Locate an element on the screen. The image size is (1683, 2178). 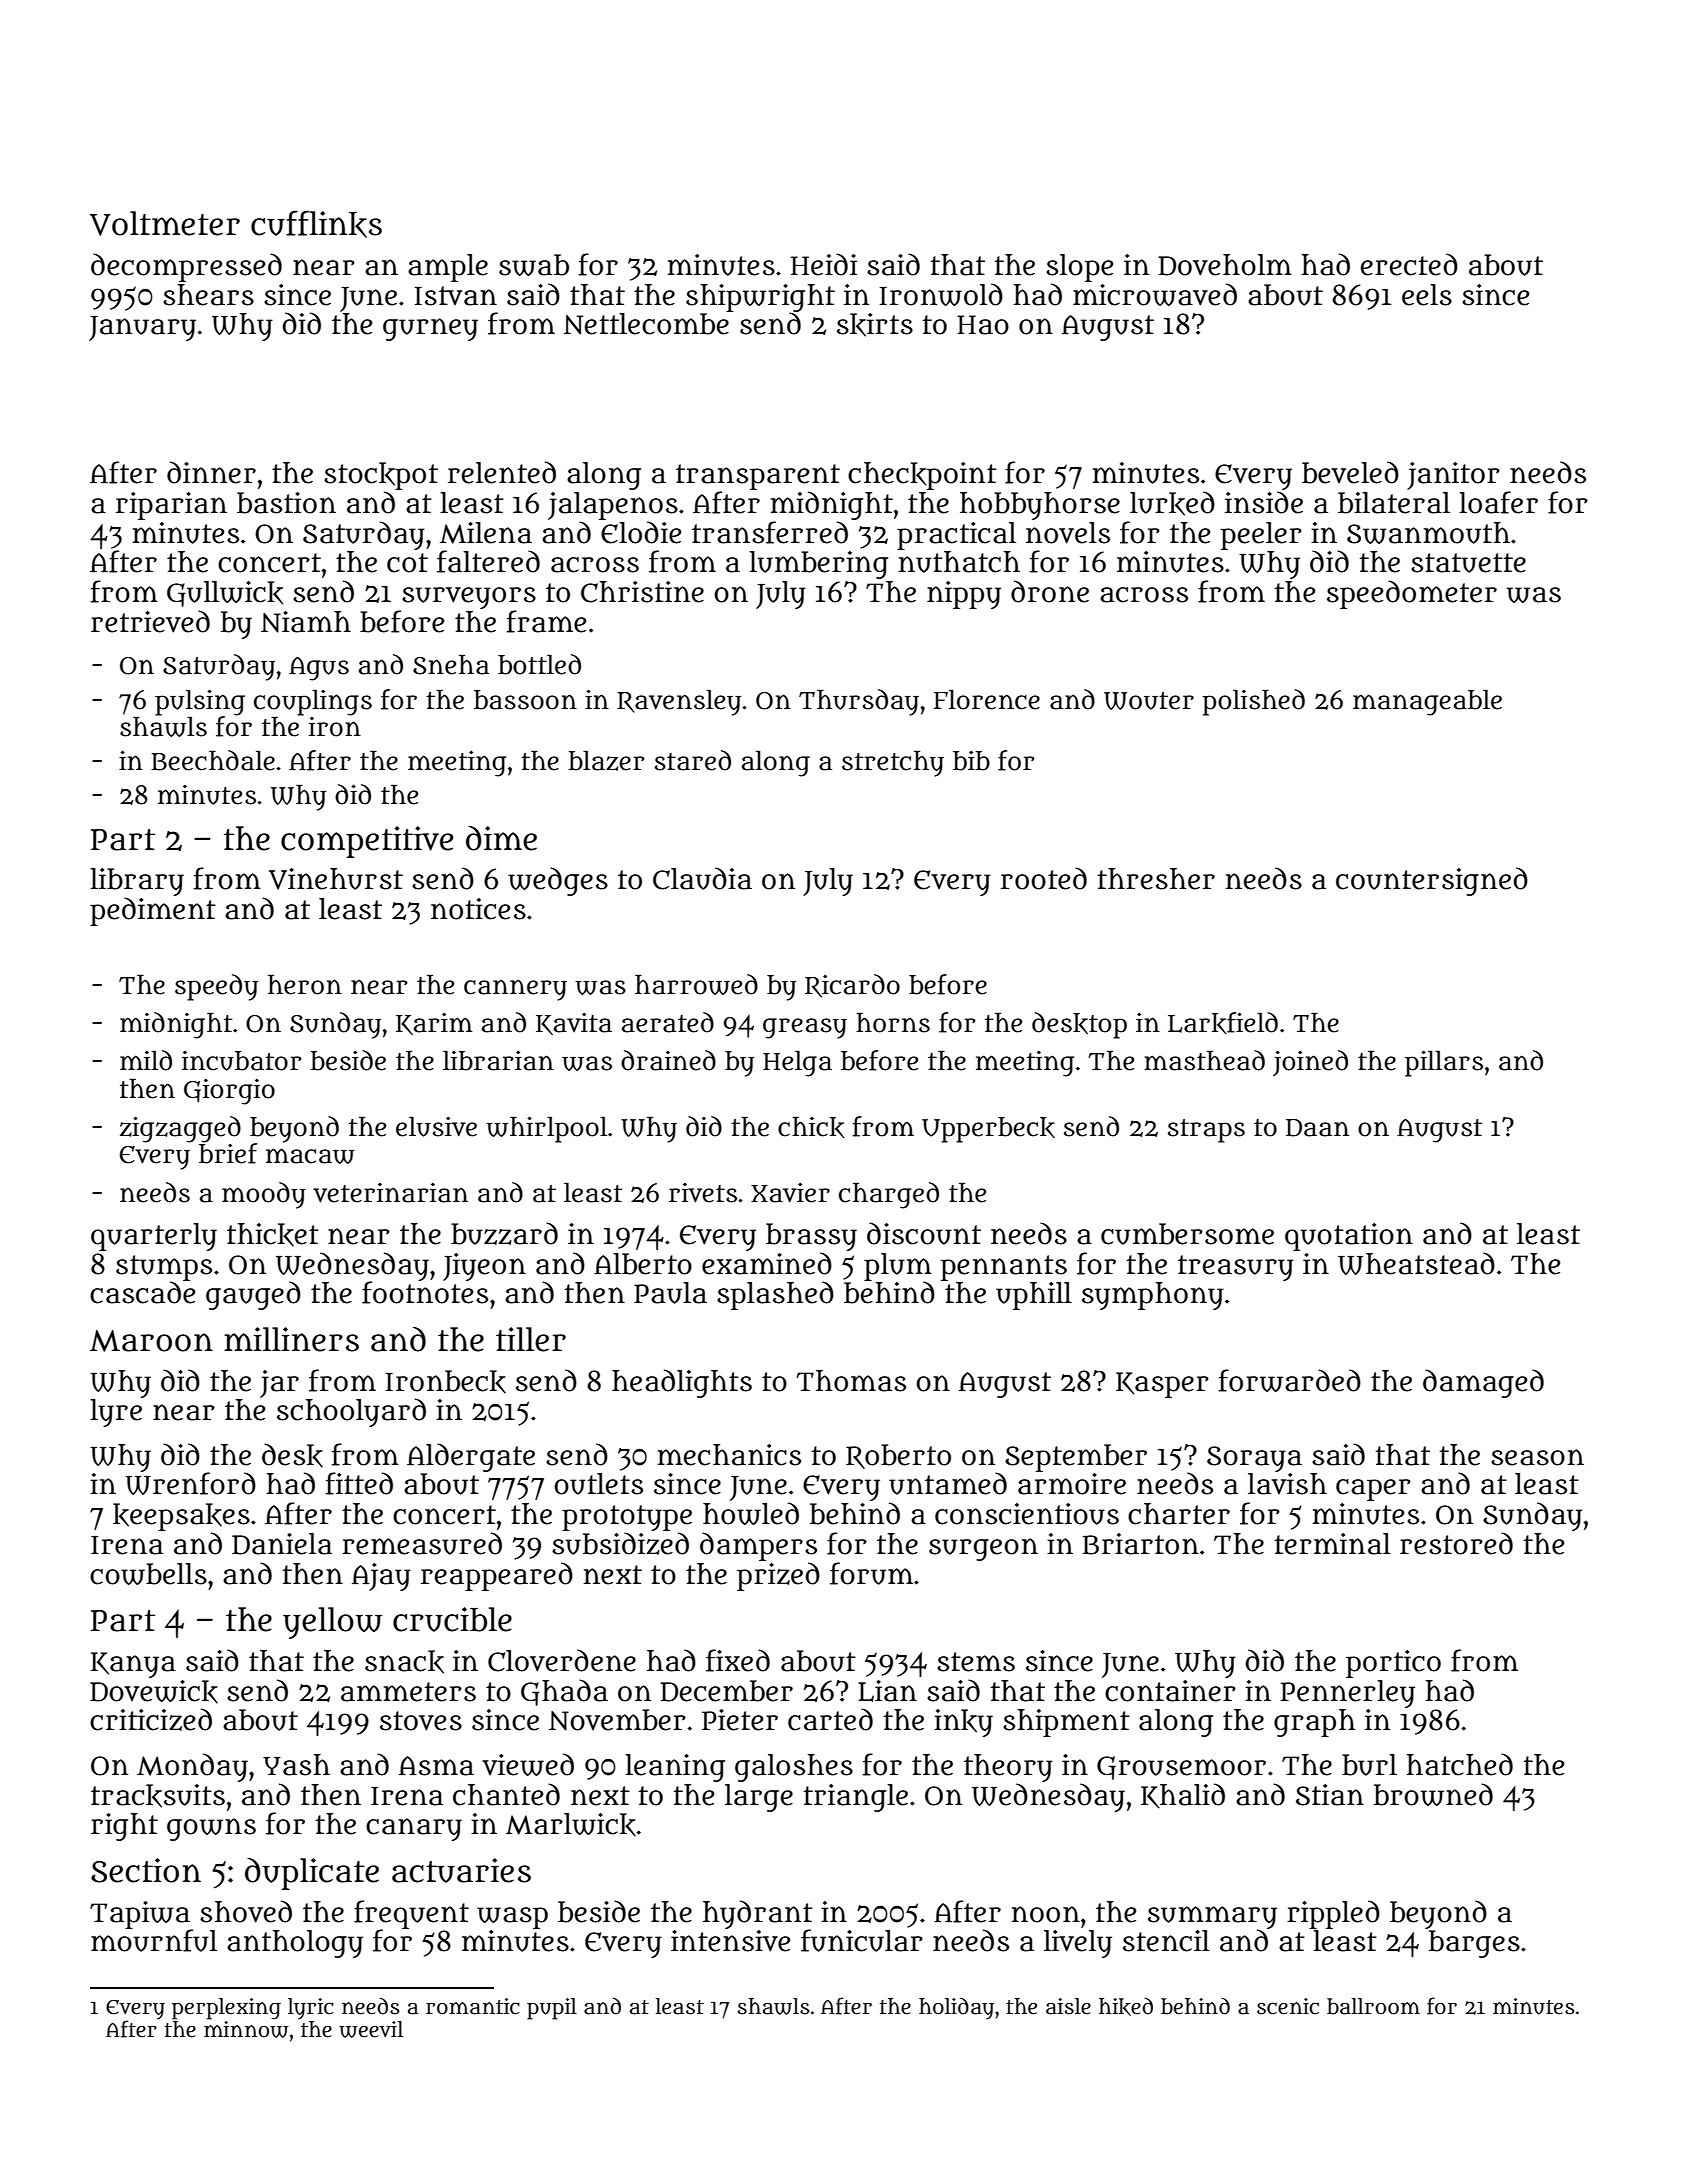
janitor is located at coordinates (1453, 476).
